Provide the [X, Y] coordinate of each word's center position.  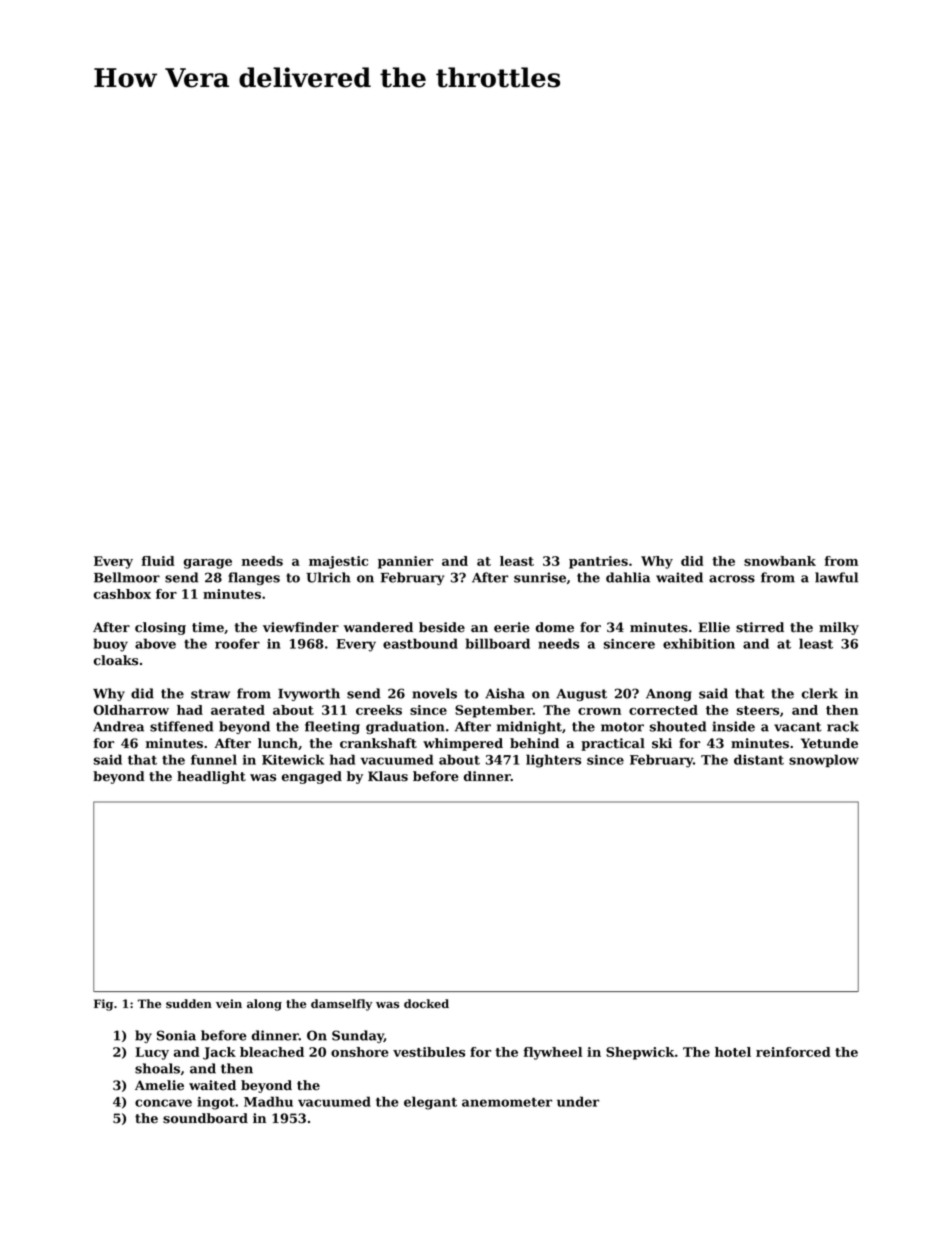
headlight [211, 777]
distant [759, 759]
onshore [359, 1052]
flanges [254, 578]
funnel [214, 759]
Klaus [388, 776]
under [578, 1101]
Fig [103, 1005]
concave [163, 1103]
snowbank [780, 561]
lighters [553, 761]
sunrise [540, 577]
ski [662, 743]
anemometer [507, 1102]
